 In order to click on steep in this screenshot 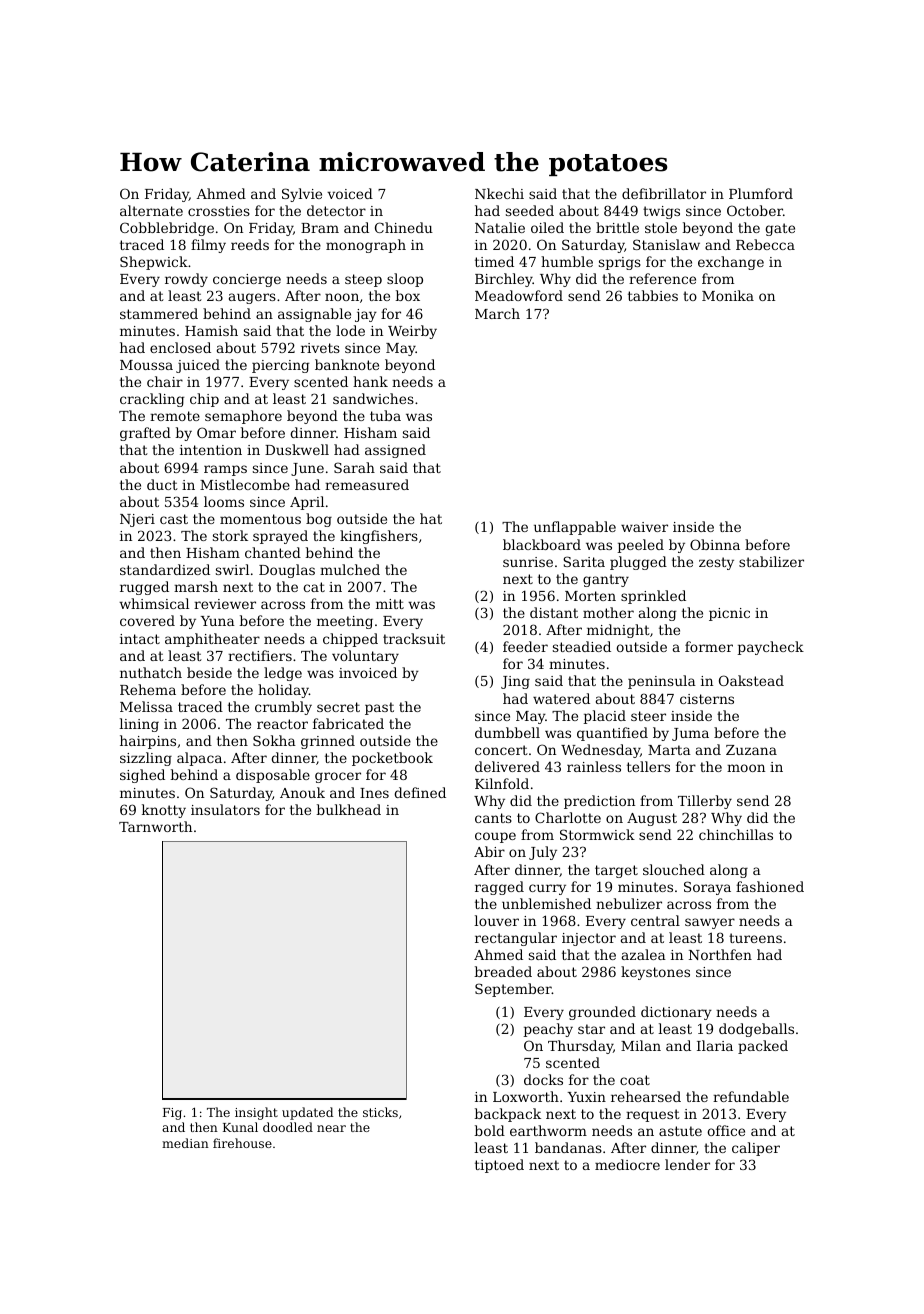, I will do `click(363, 280)`.
